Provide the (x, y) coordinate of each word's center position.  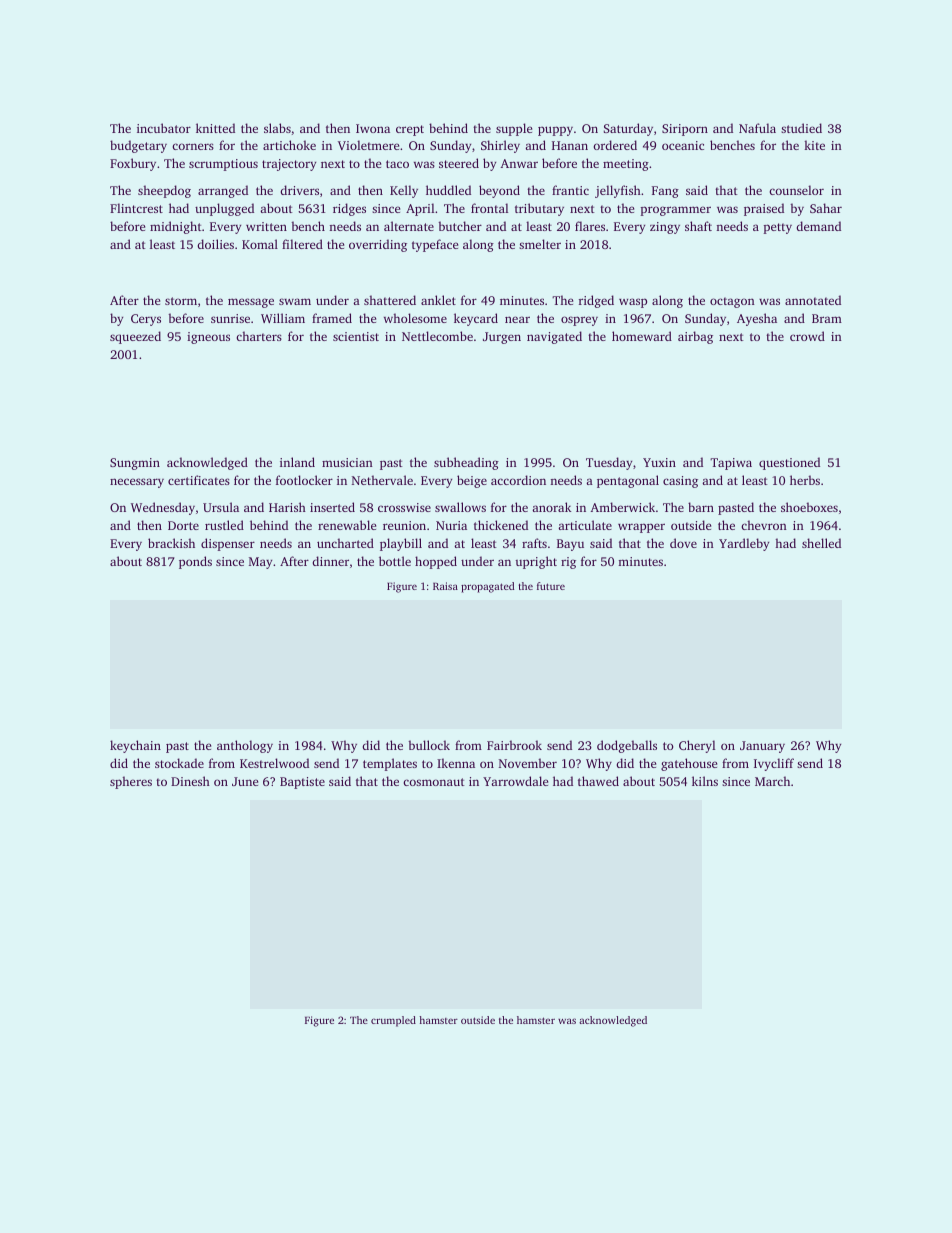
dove (683, 543)
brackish (171, 543)
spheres (131, 782)
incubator (164, 128)
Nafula (757, 128)
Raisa (445, 586)
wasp (633, 303)
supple (514, 129)
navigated (554, 337)
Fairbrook (514, 745)
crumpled (393, 1021)
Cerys (146, 320)
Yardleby (744, 544)
